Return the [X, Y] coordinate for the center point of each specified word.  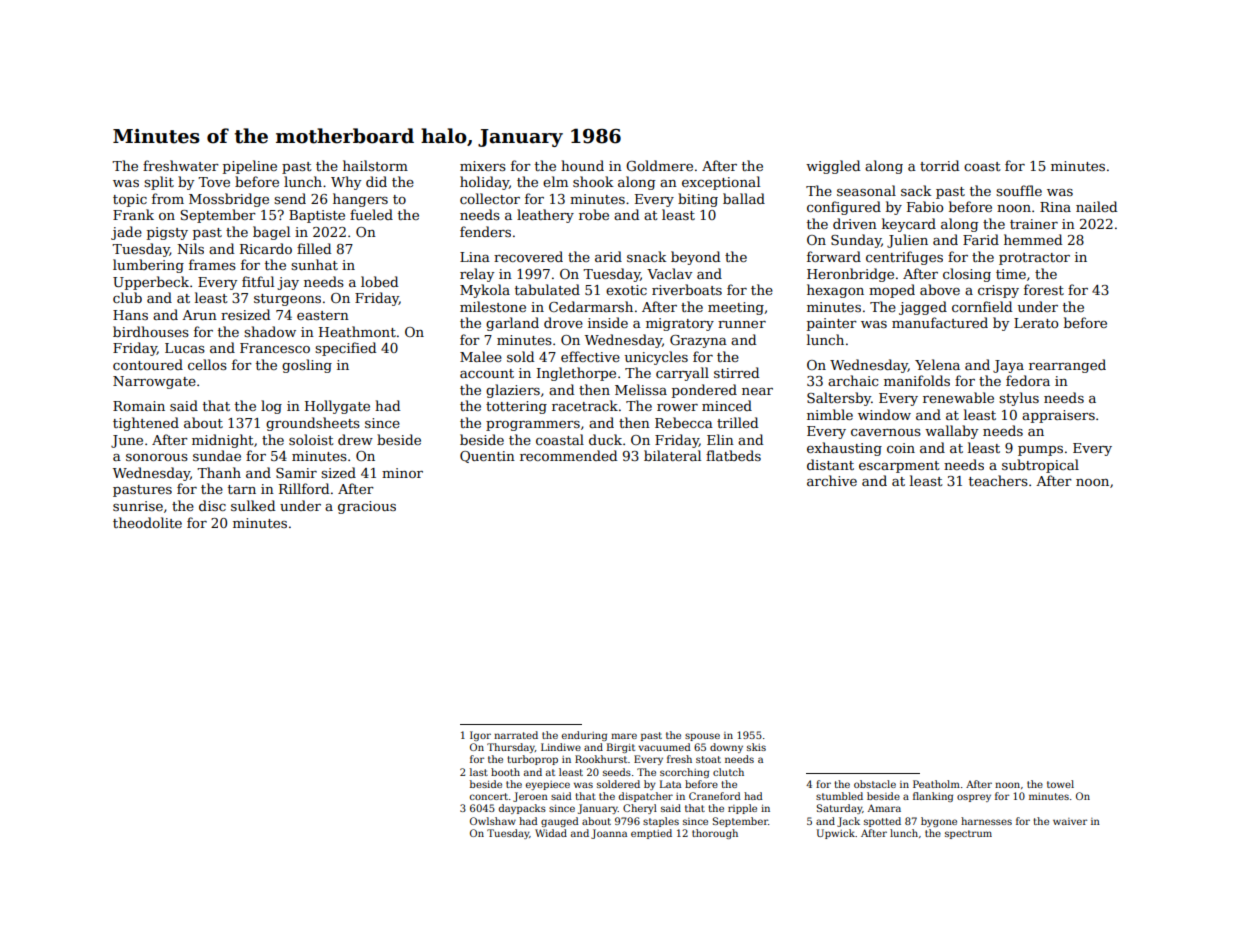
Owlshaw [493, 821]
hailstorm [375, 165]
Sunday [856, 241]
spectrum [968, 834]
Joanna [609, 834]
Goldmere [659, 165]
